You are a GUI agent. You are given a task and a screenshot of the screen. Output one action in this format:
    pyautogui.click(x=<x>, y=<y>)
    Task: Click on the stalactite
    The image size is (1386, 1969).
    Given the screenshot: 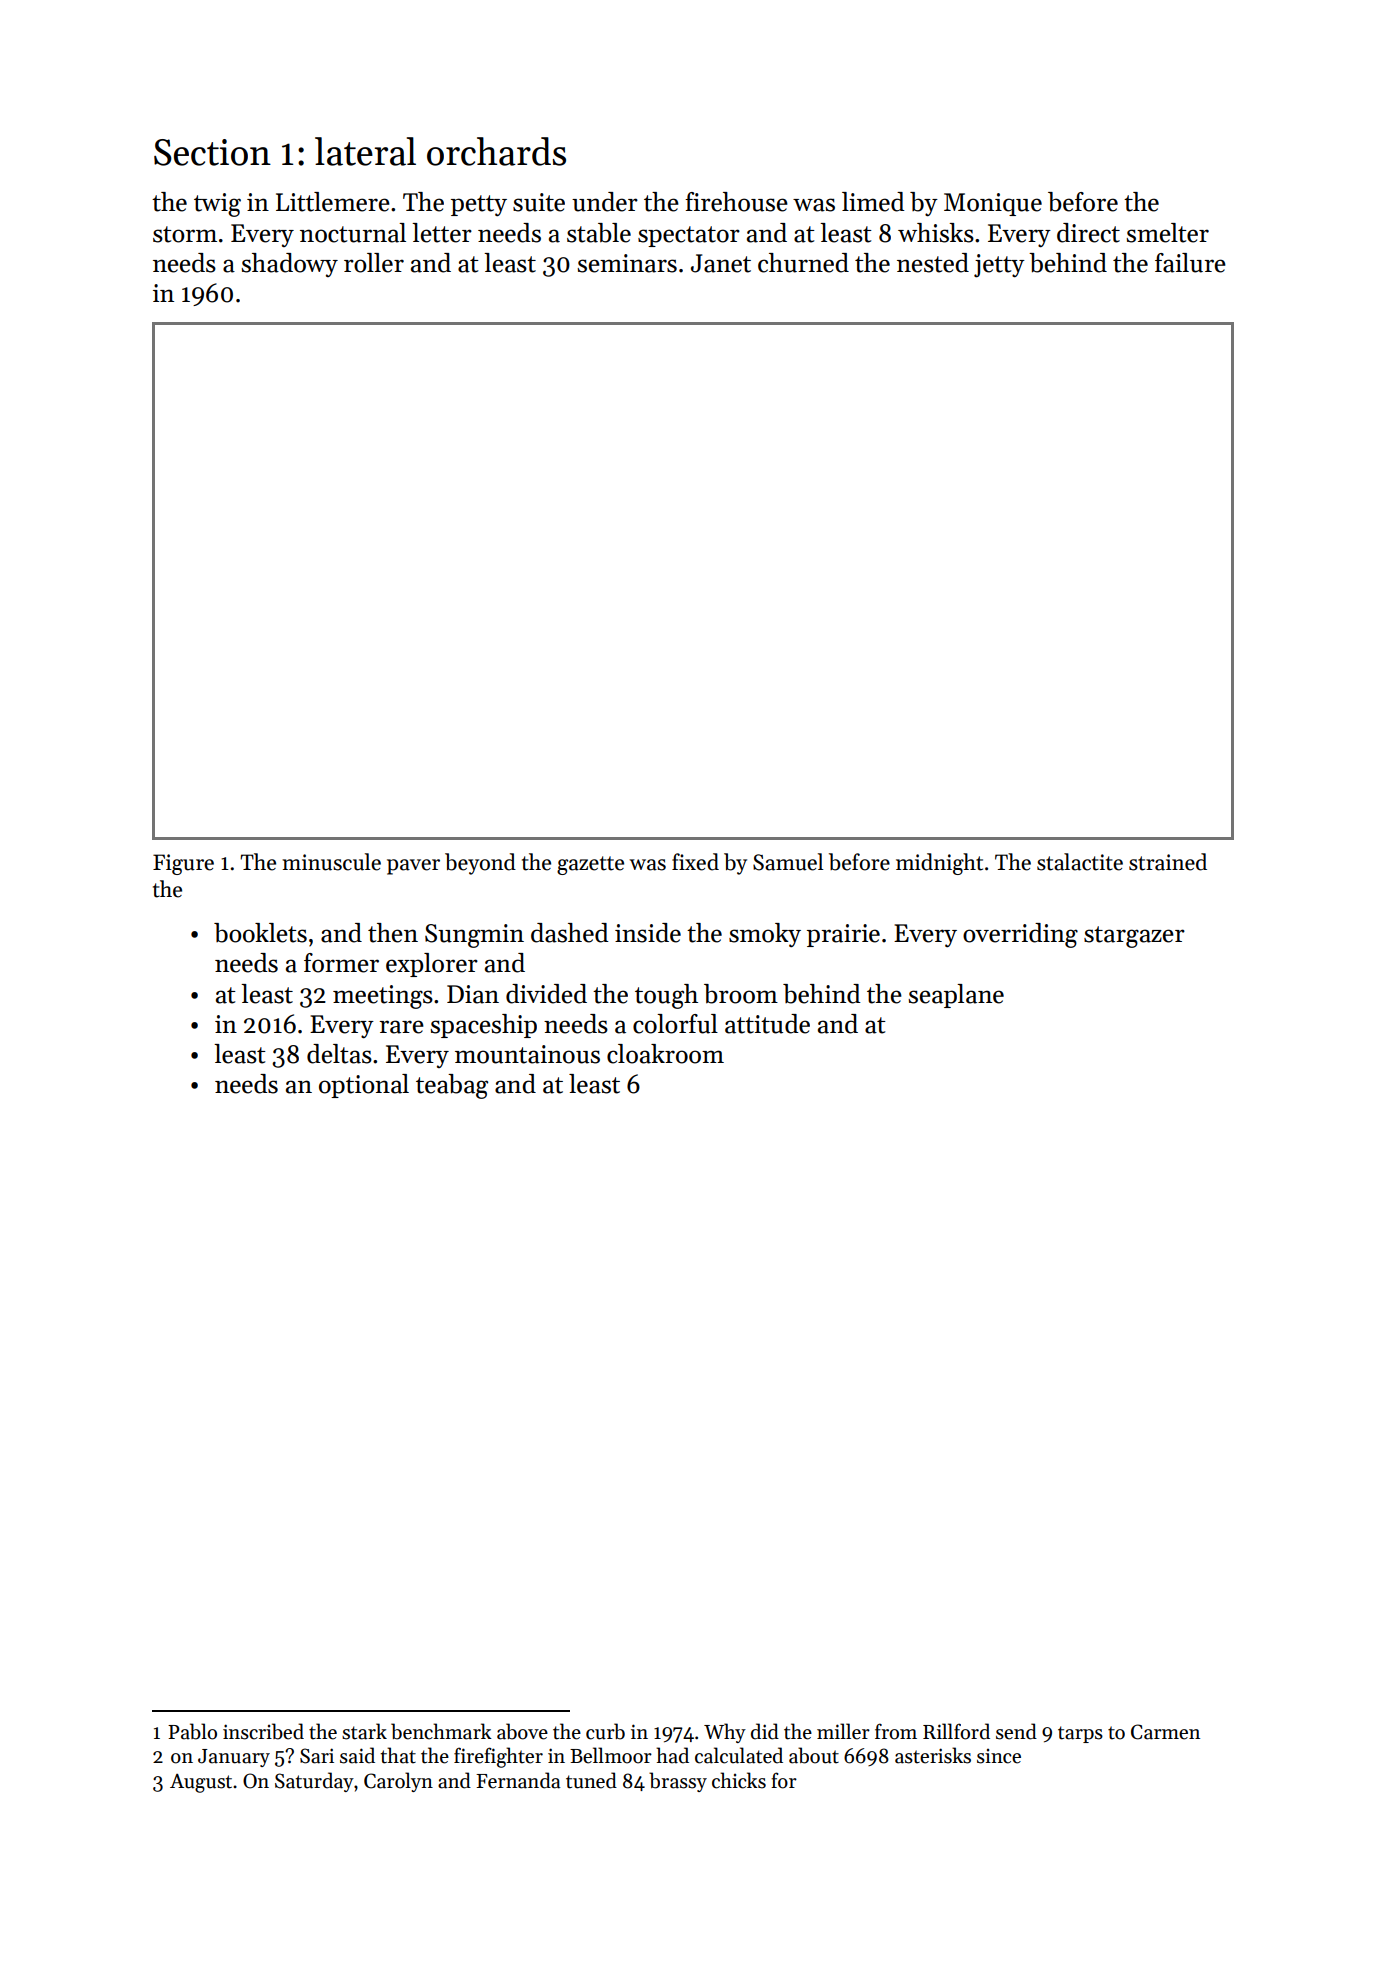 What is the action you would take?
    pyautogui.click(x=1080, y=862)
